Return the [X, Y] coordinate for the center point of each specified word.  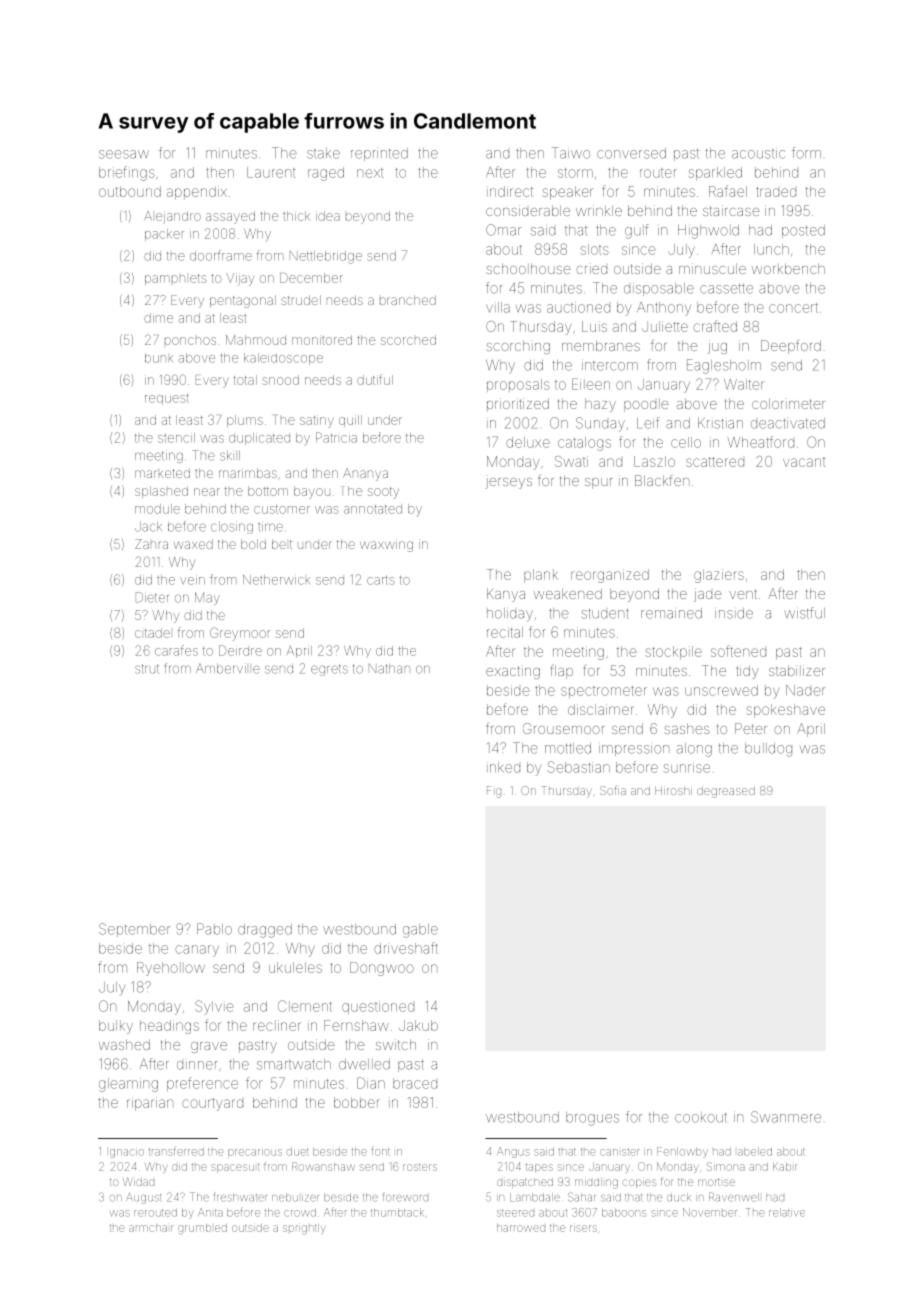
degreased [726, 792]
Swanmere [786, 1117]
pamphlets [176, 279]
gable [420, 931]
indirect [510, 191]
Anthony [664, 309]
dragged [265, 931]
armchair [151, 1228]
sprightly [304, 1229]
